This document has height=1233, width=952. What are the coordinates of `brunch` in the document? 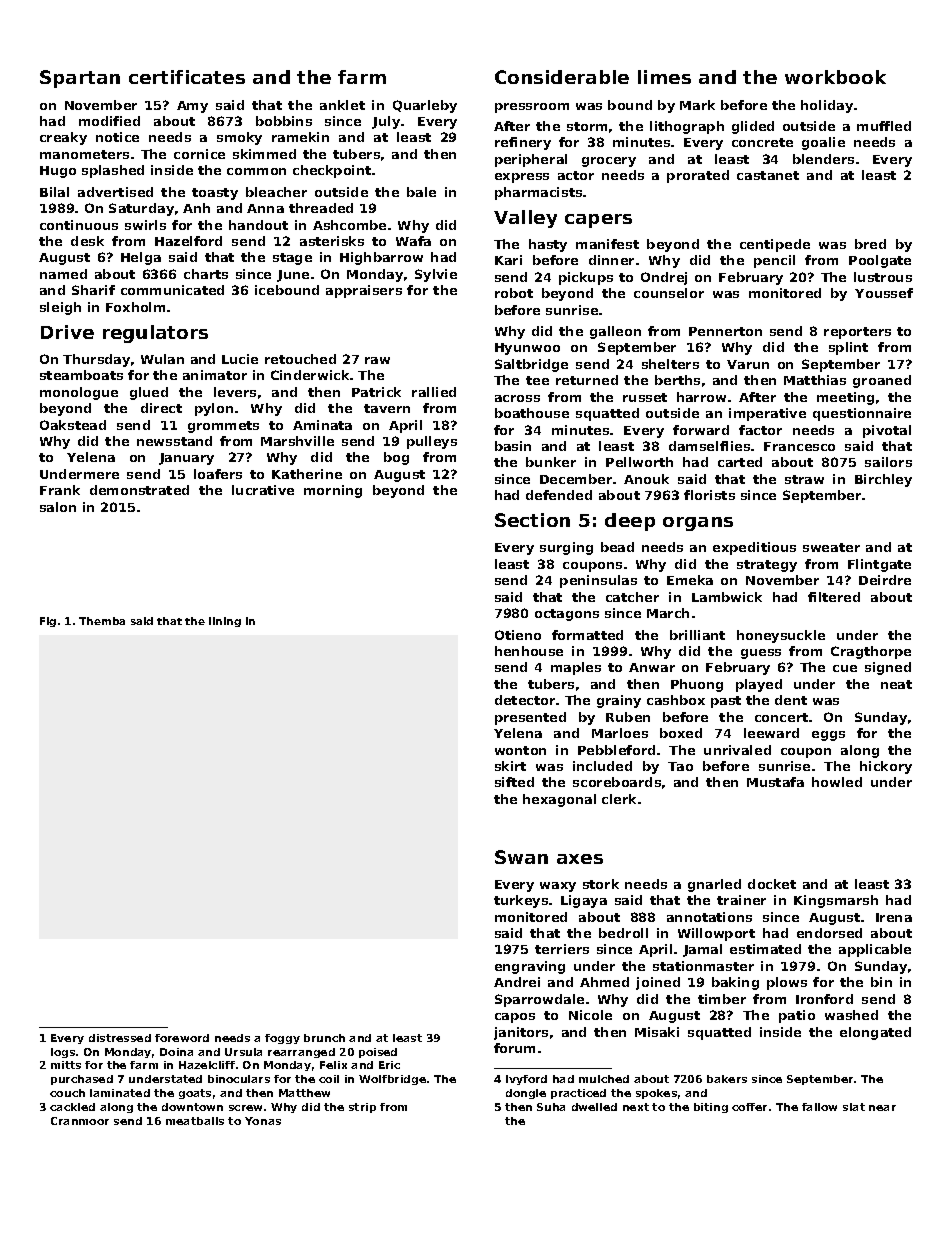 It's located at (324, 1038).
